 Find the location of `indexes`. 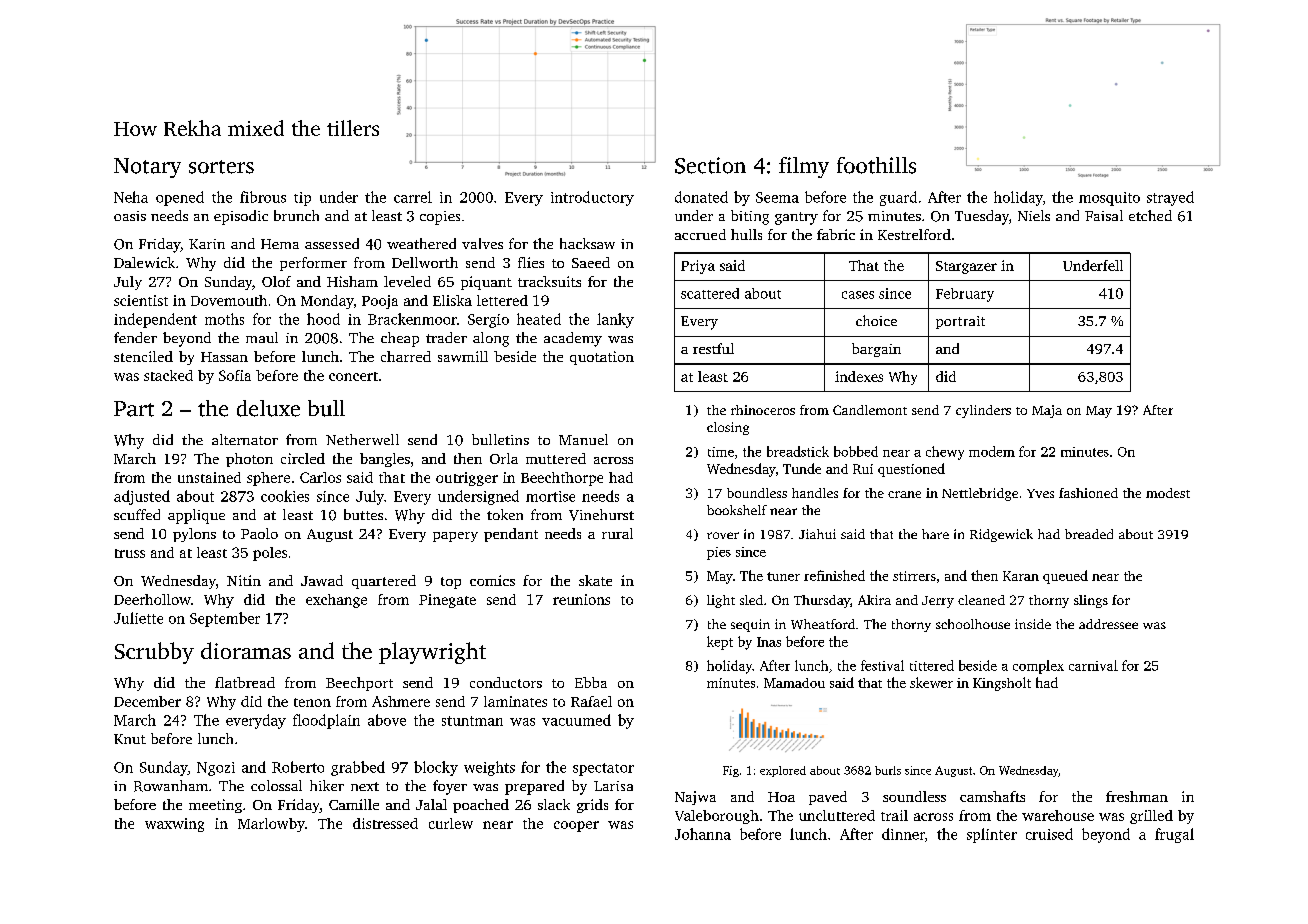

indexes is located at coordinates (859, 376).
